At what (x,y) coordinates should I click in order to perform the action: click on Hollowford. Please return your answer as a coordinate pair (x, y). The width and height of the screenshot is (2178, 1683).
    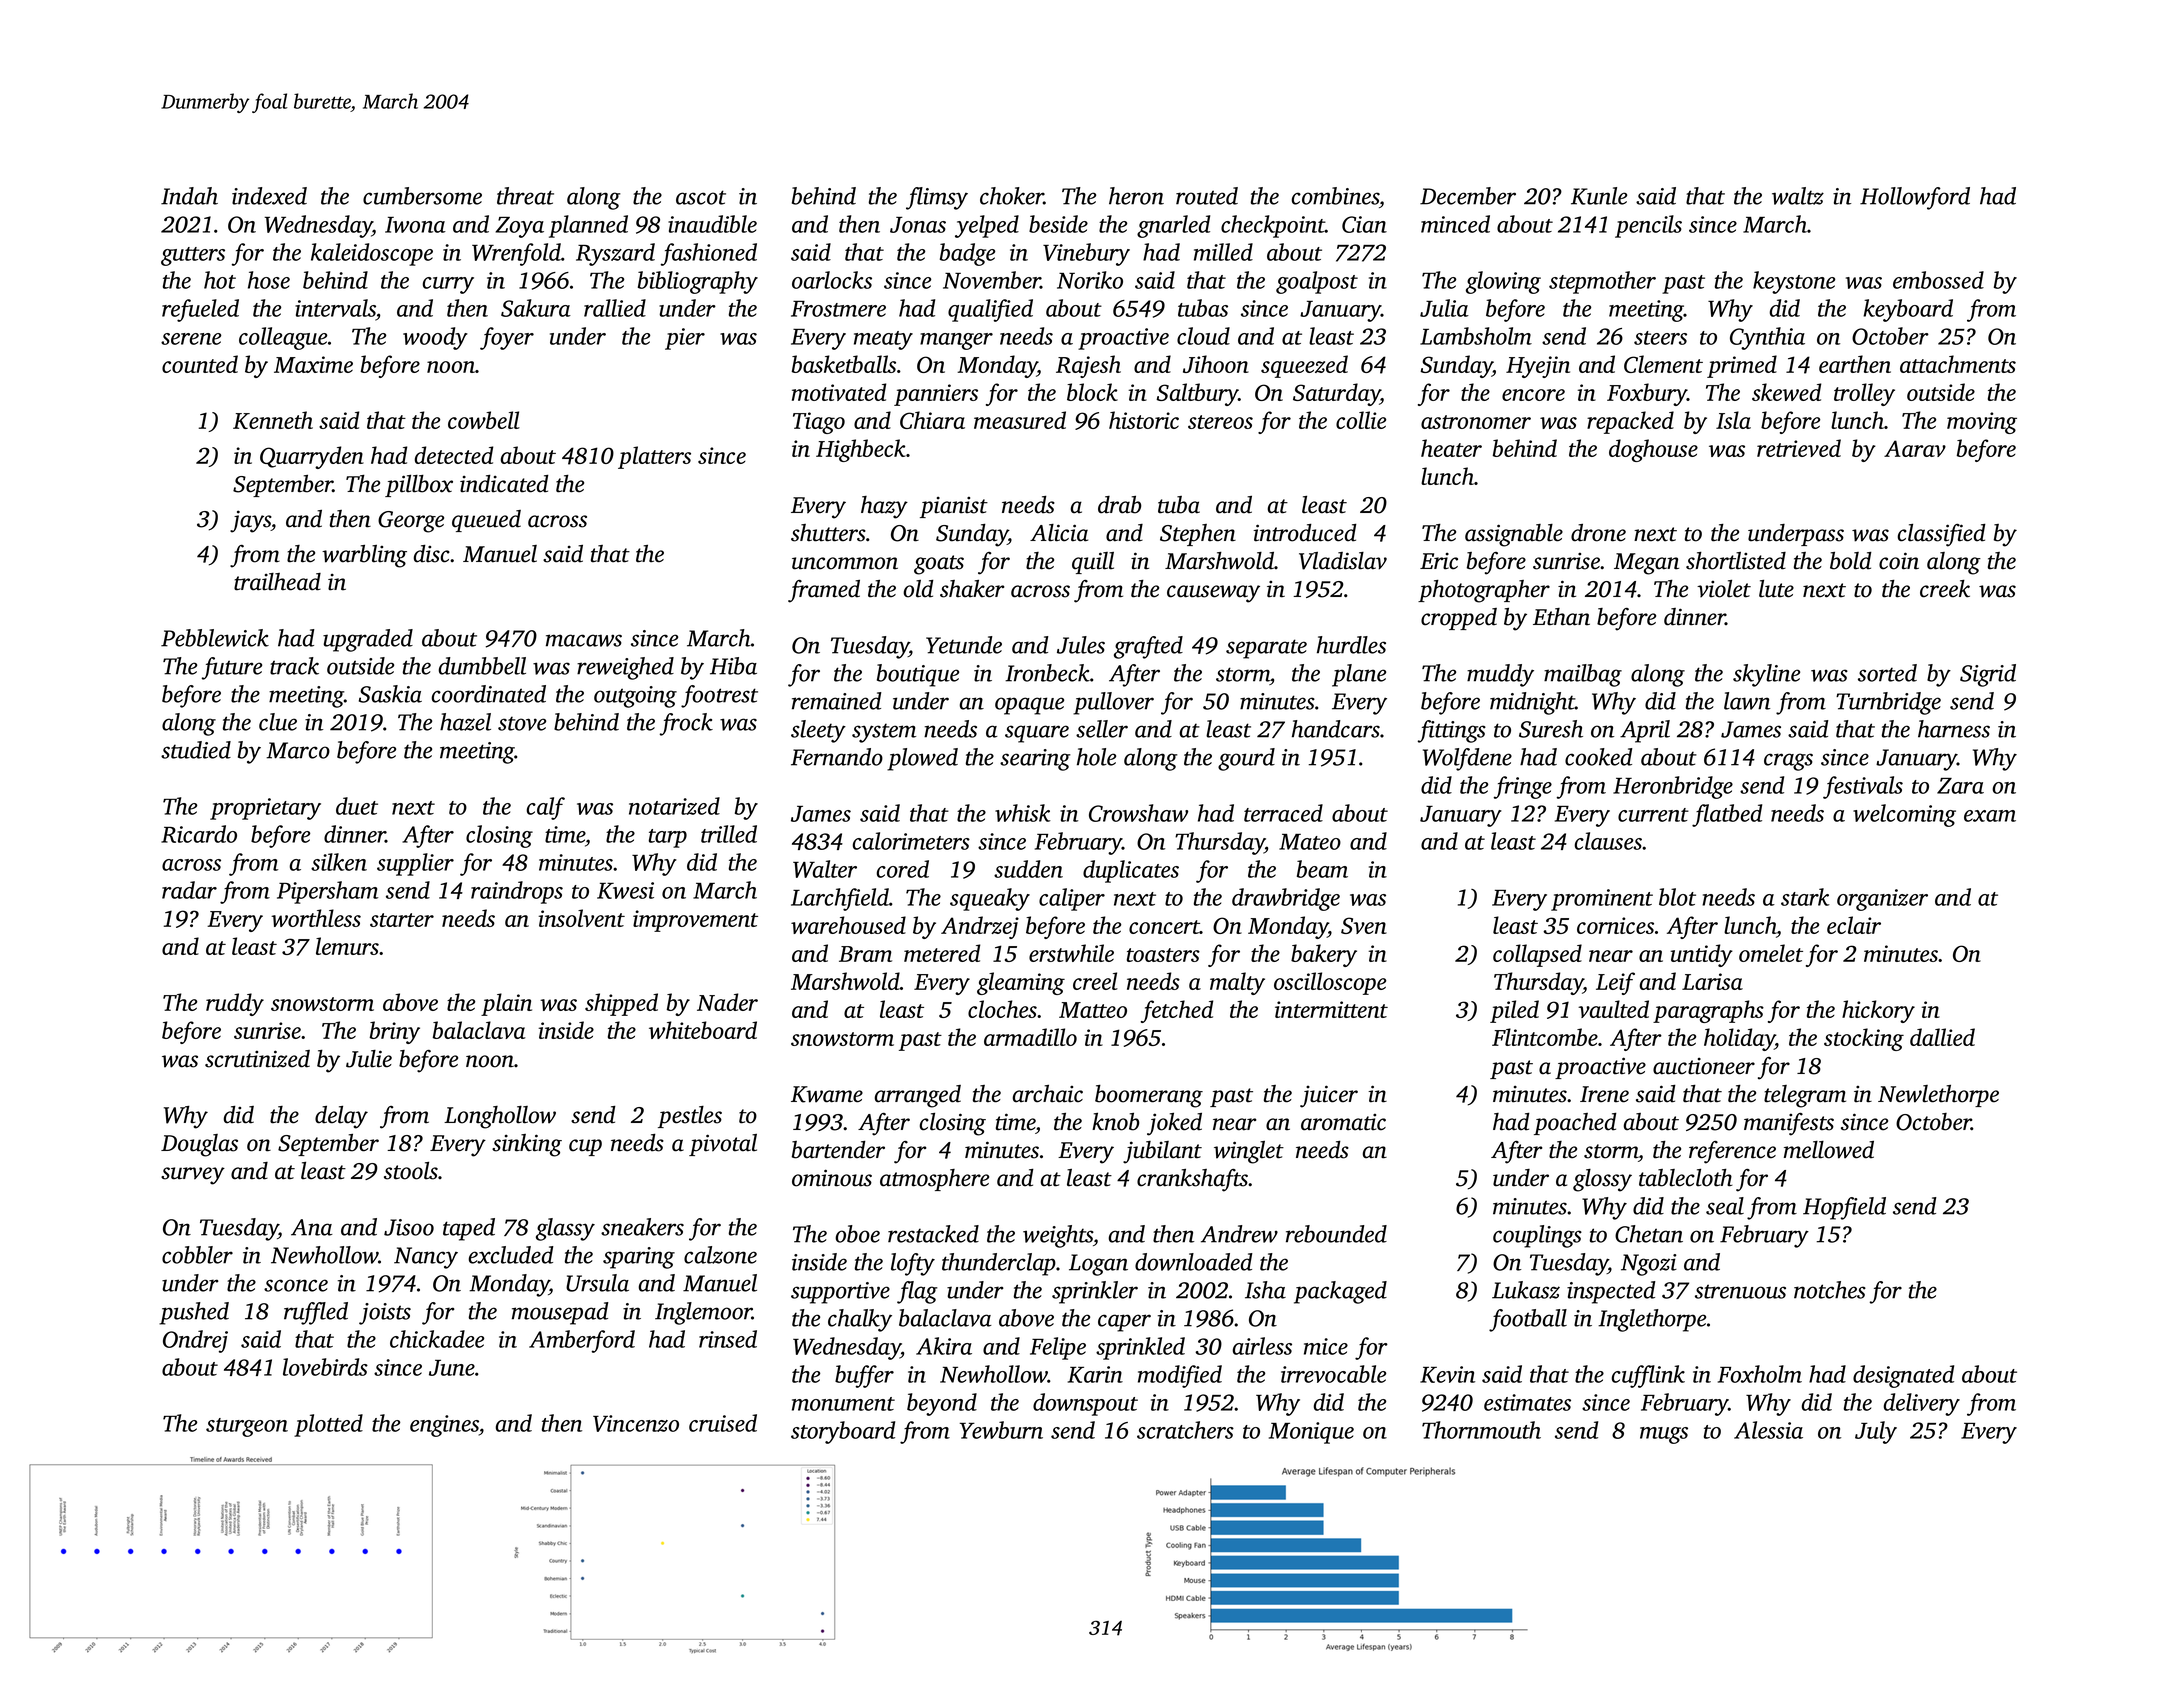
    Looking at the image, I should click on (1915, 198).
